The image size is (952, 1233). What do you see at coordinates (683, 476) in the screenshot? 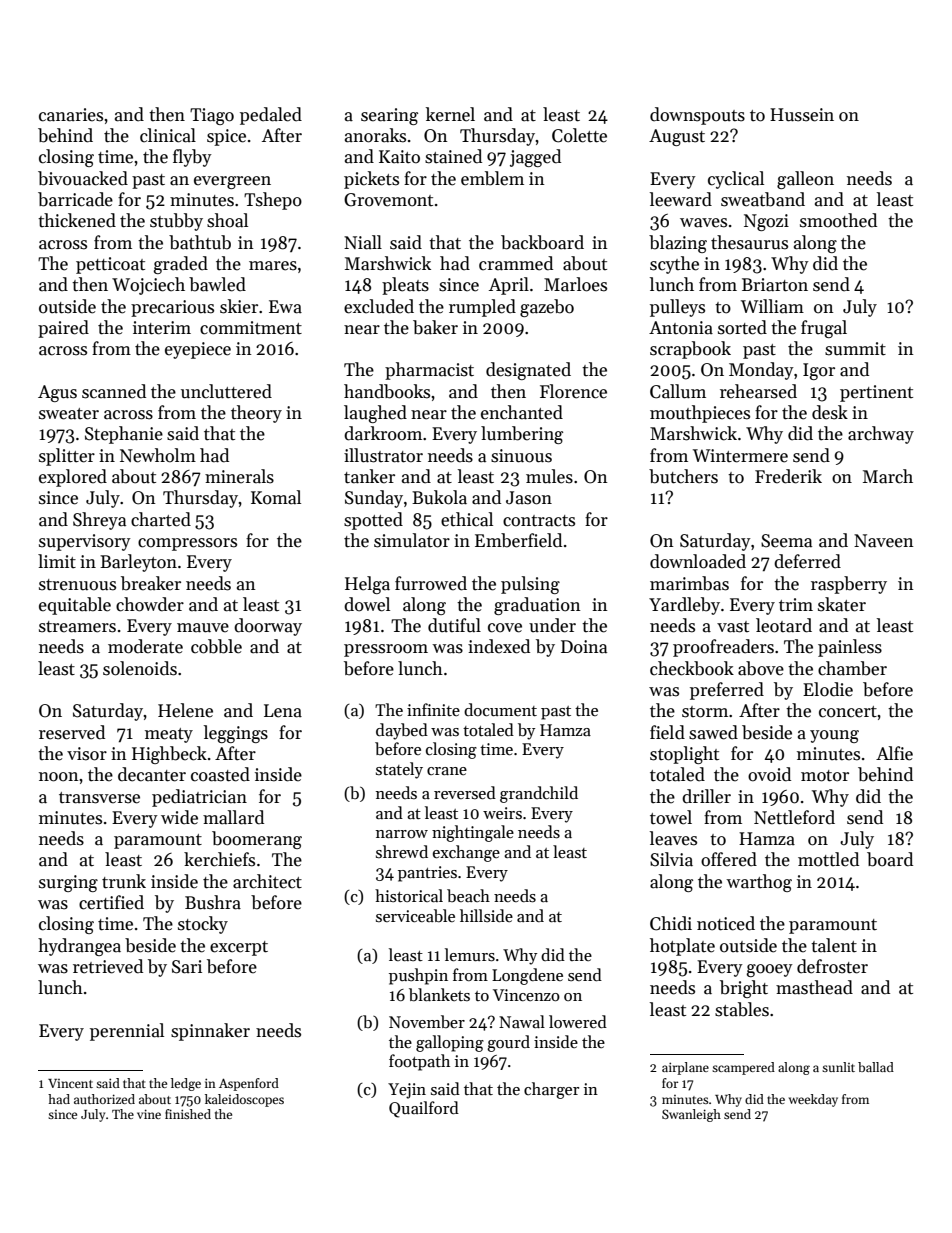
I see `butchers` at bounding box center [683, 476].
